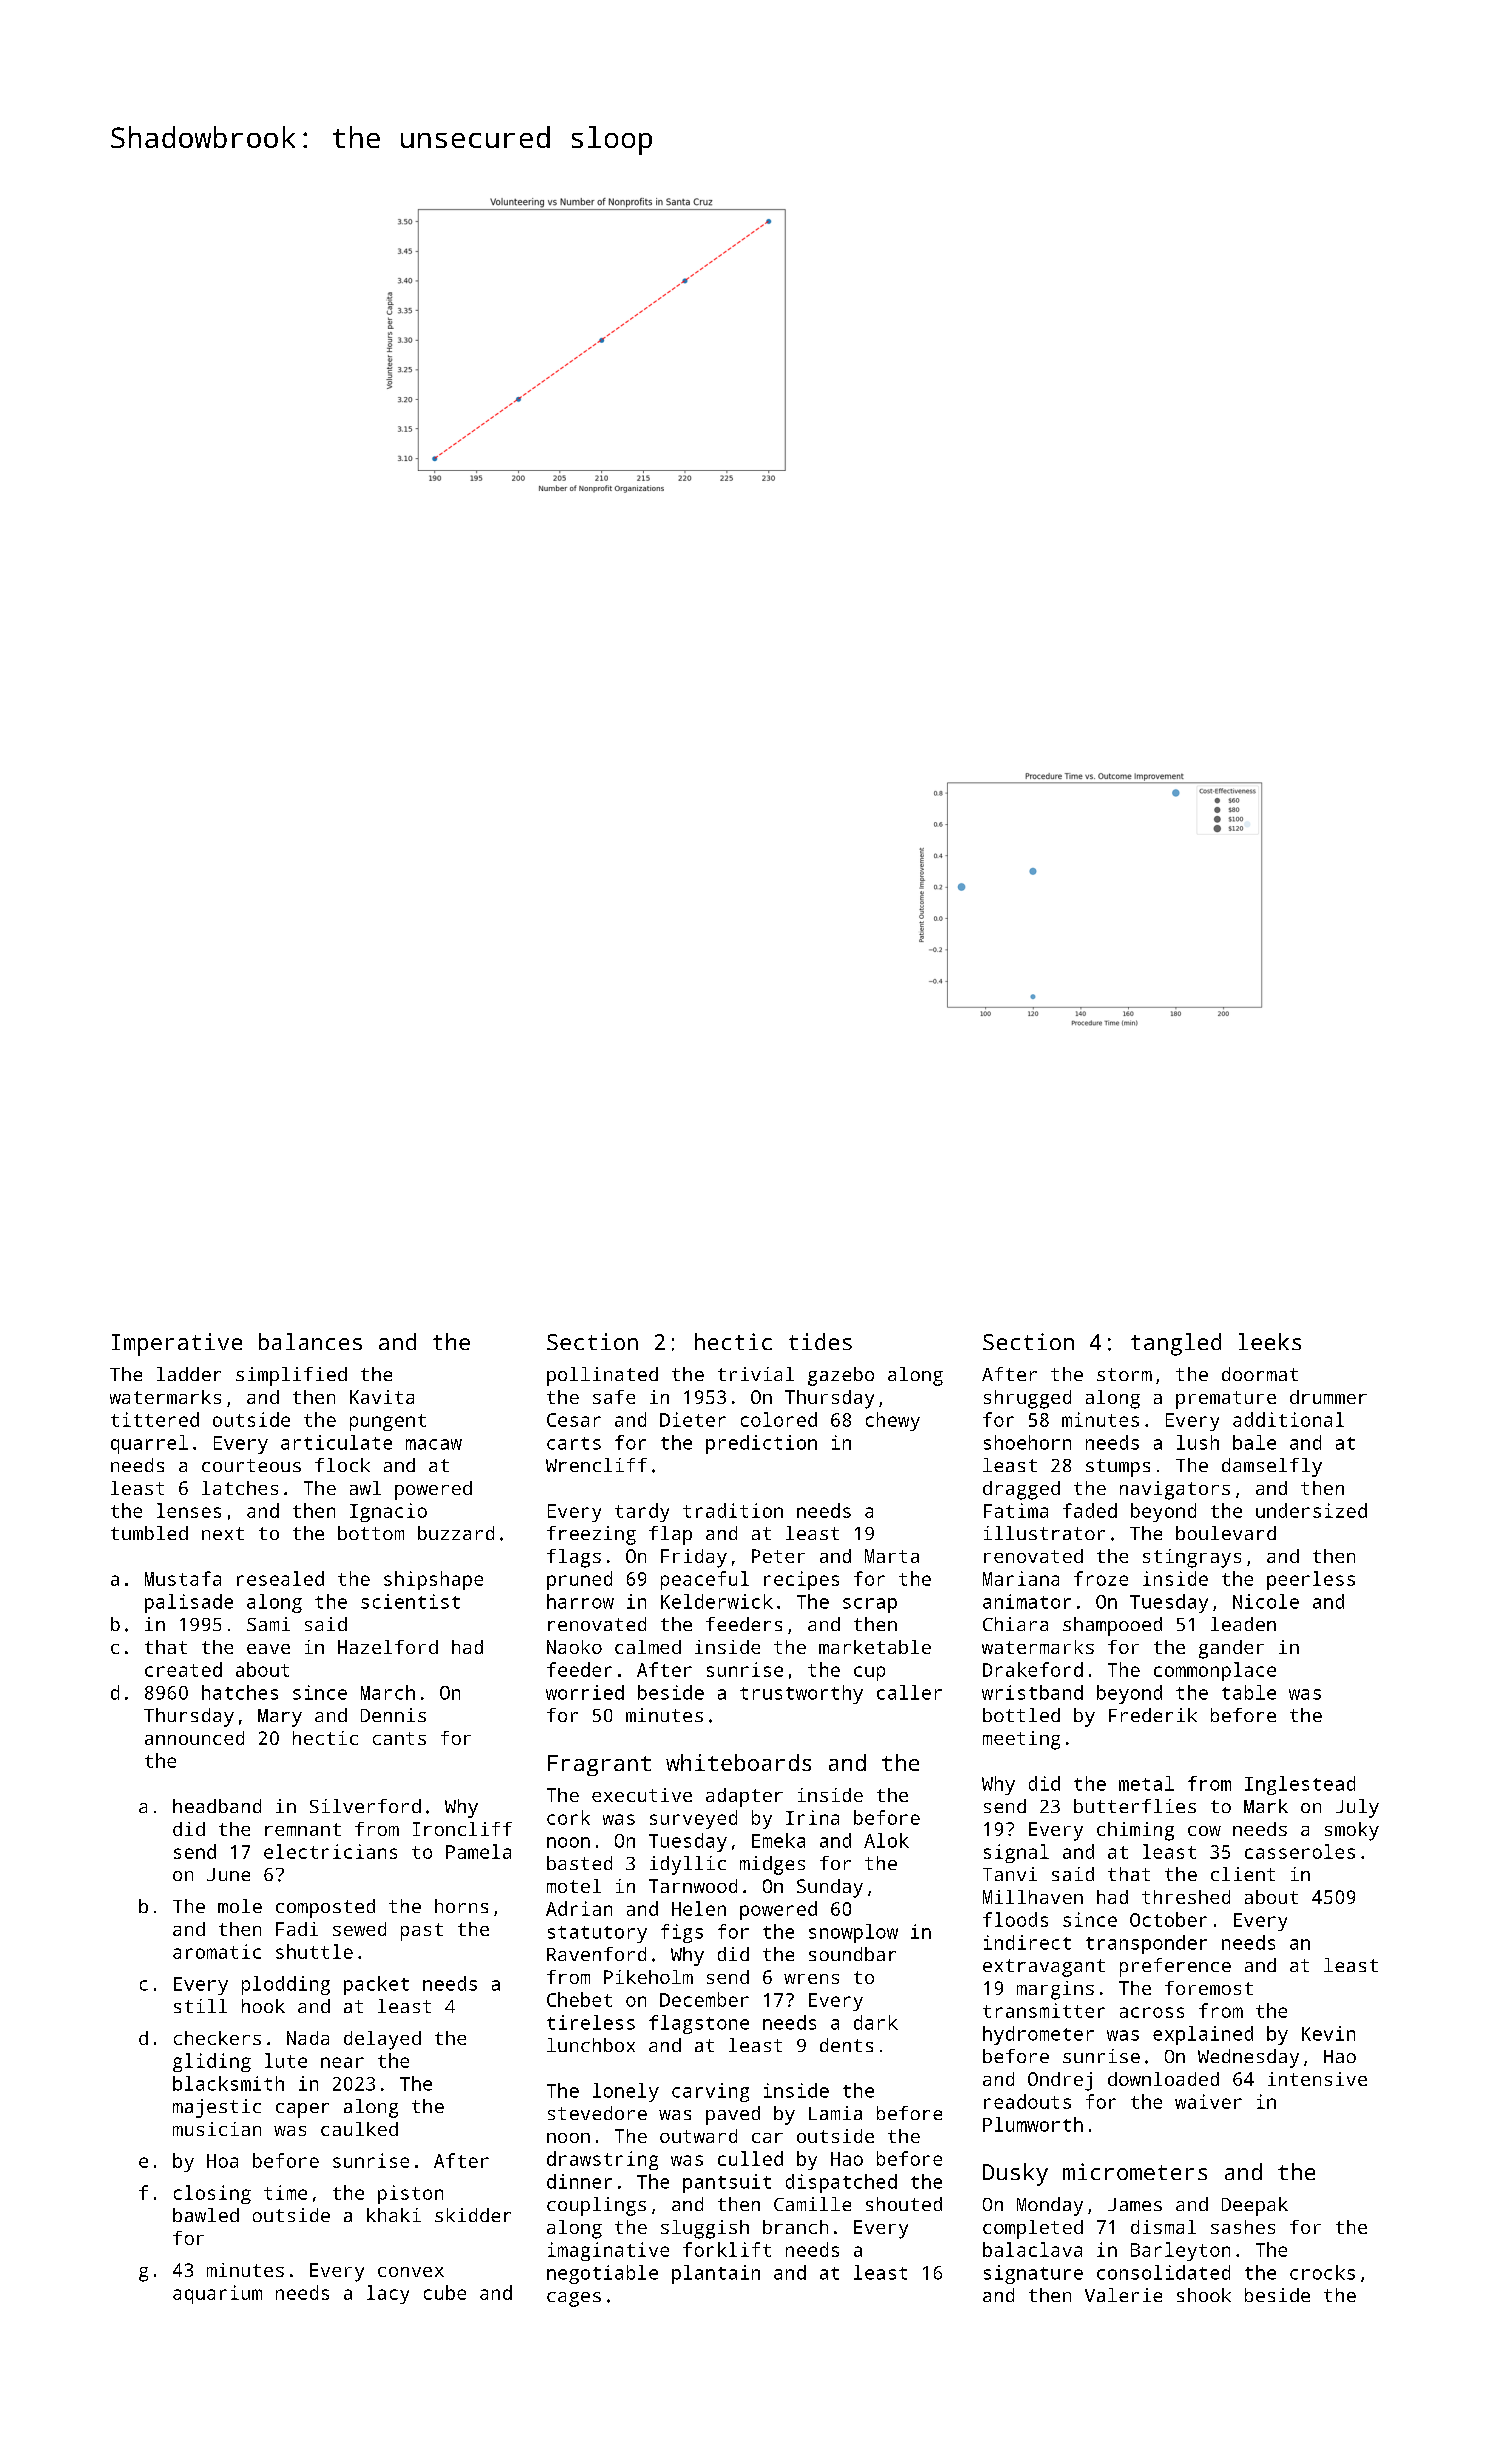 The width and height of the document is (1496, 2464). Describe the element at coordinates (1270, 1341) in the document. I see `leeks` at that location.
